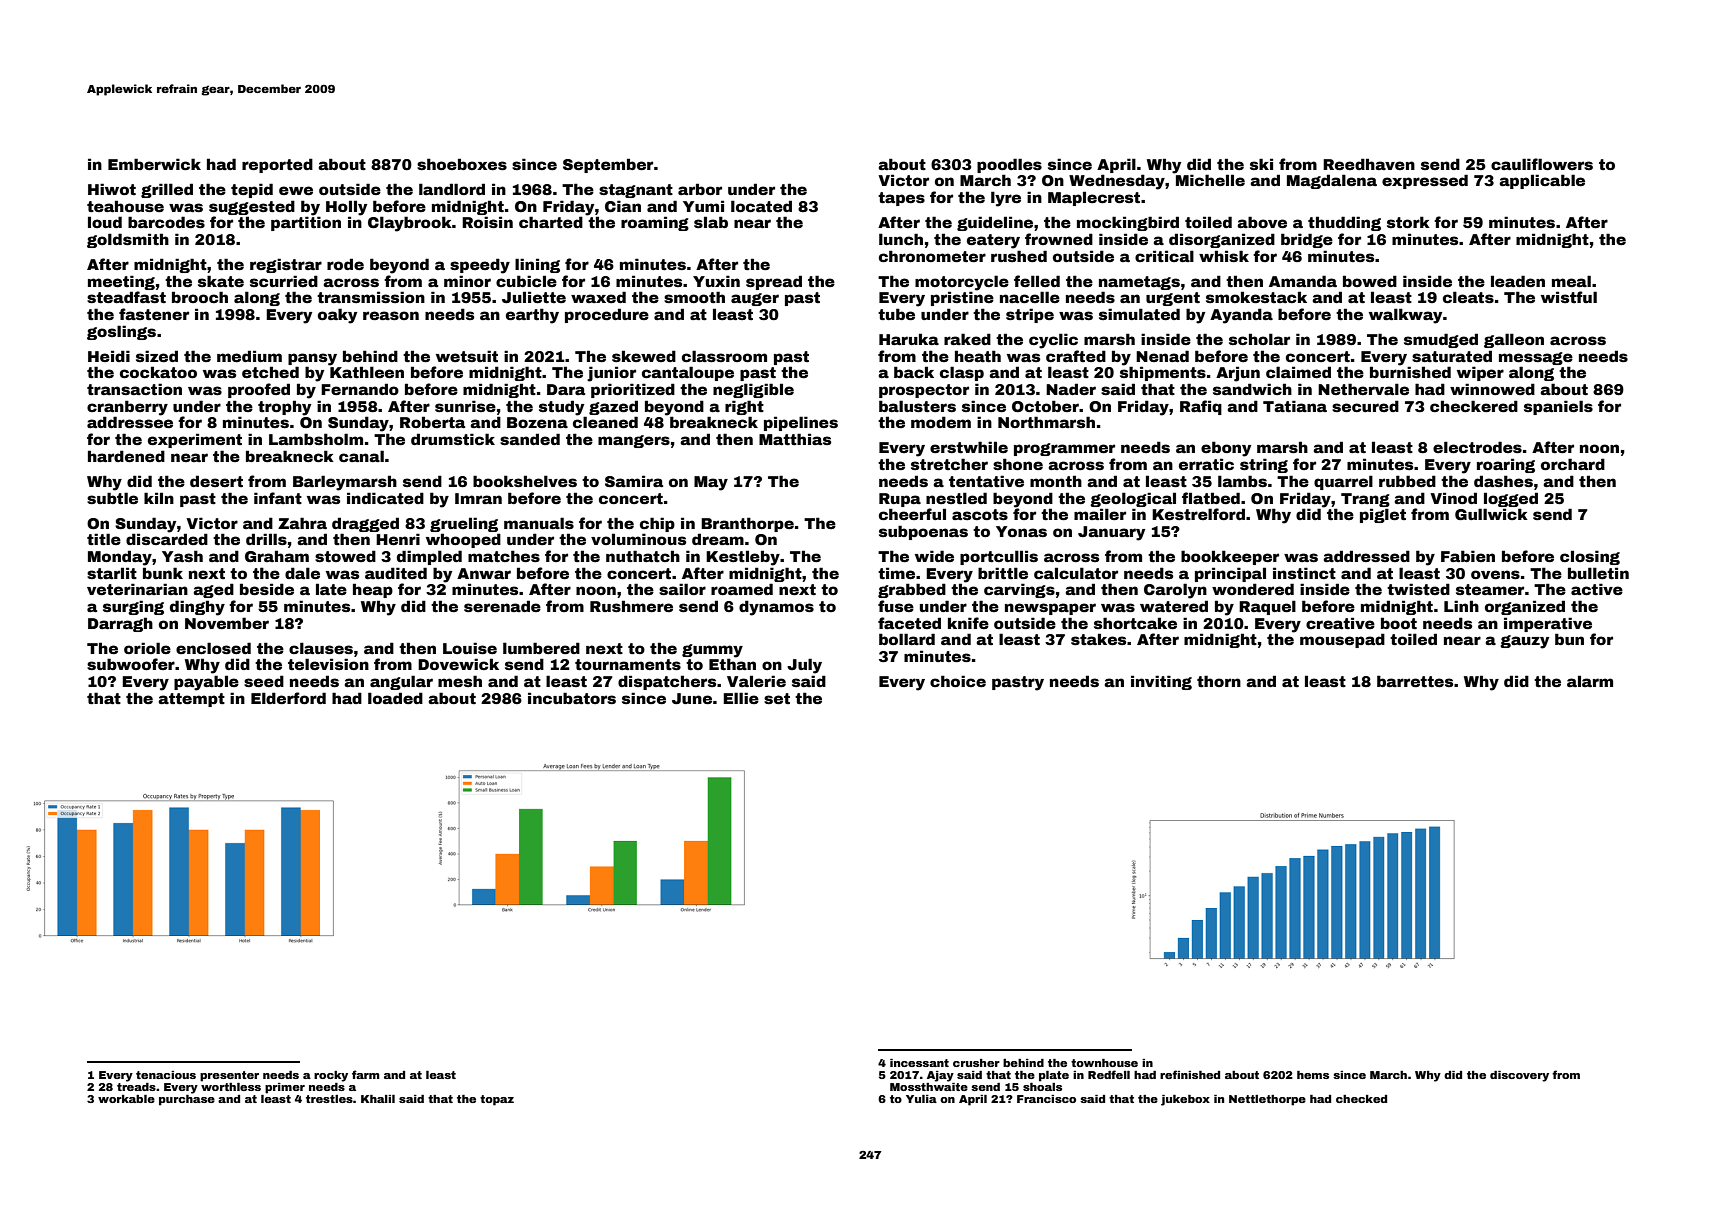  Describe the element at coordinates (126, 1099) in the image. I see `workable` at that location.
